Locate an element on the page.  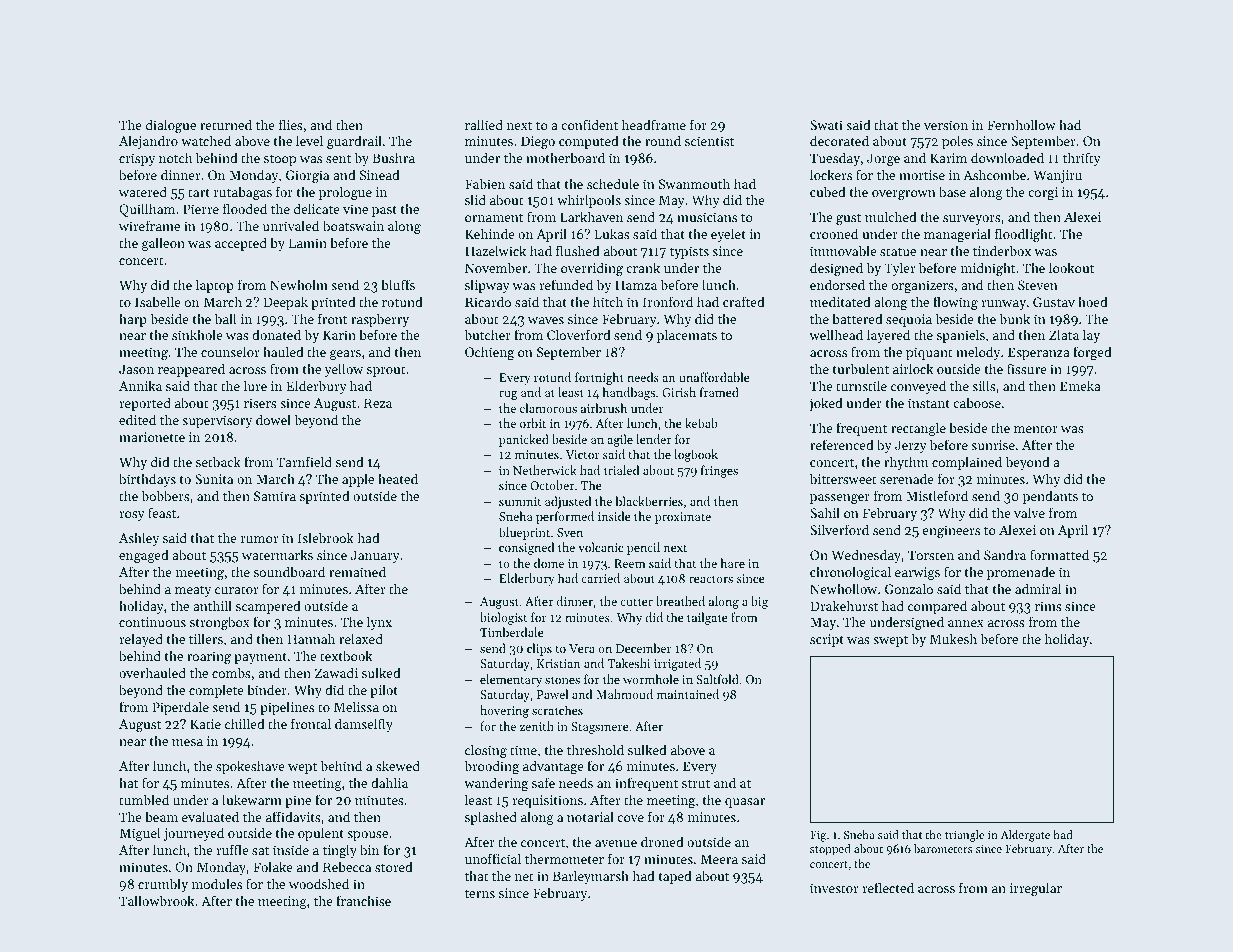
headframe is located at coordinates (654, 124).
